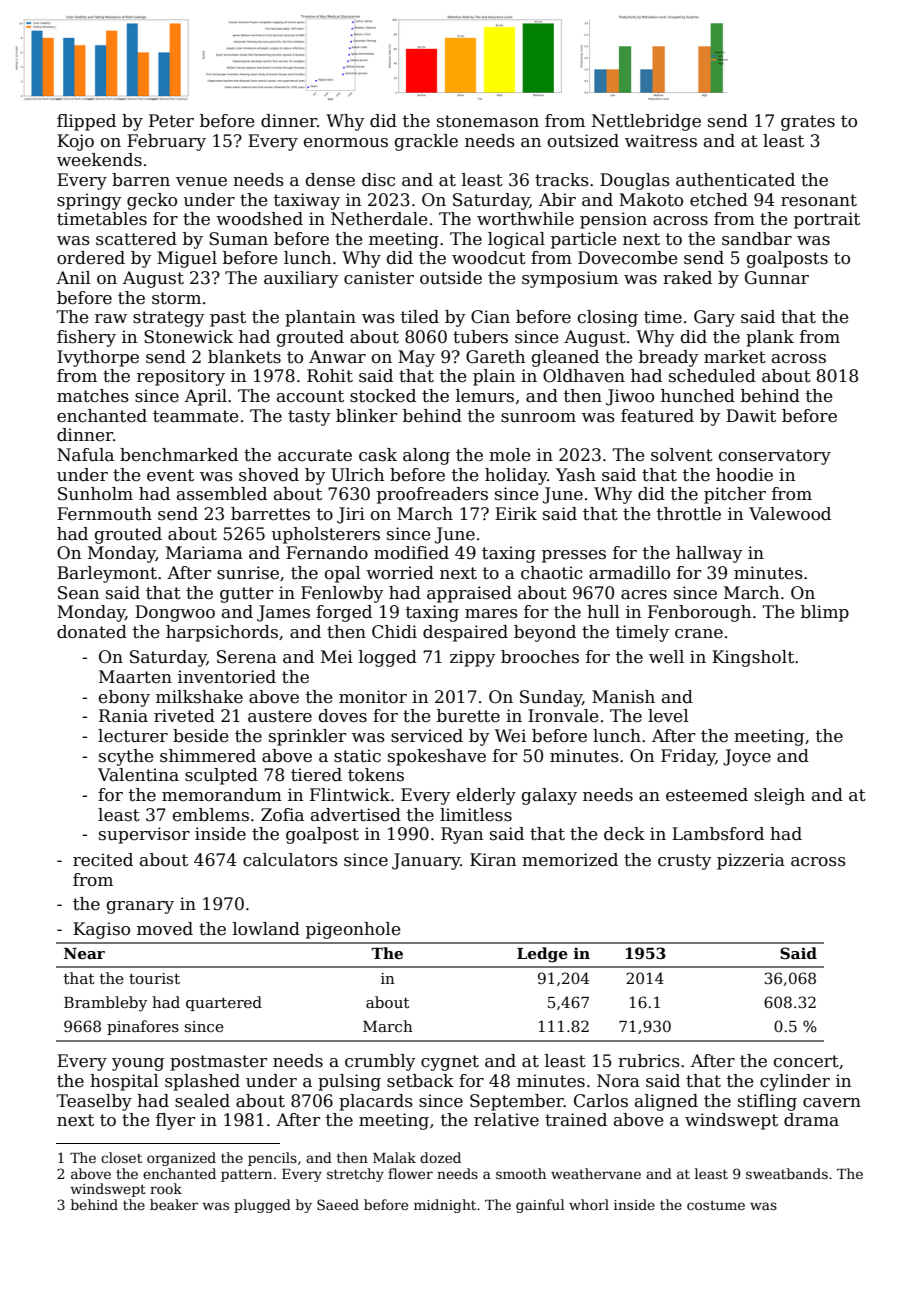 This document has width=924, height=1308. I want to click on beyond, so click(545, 633).
